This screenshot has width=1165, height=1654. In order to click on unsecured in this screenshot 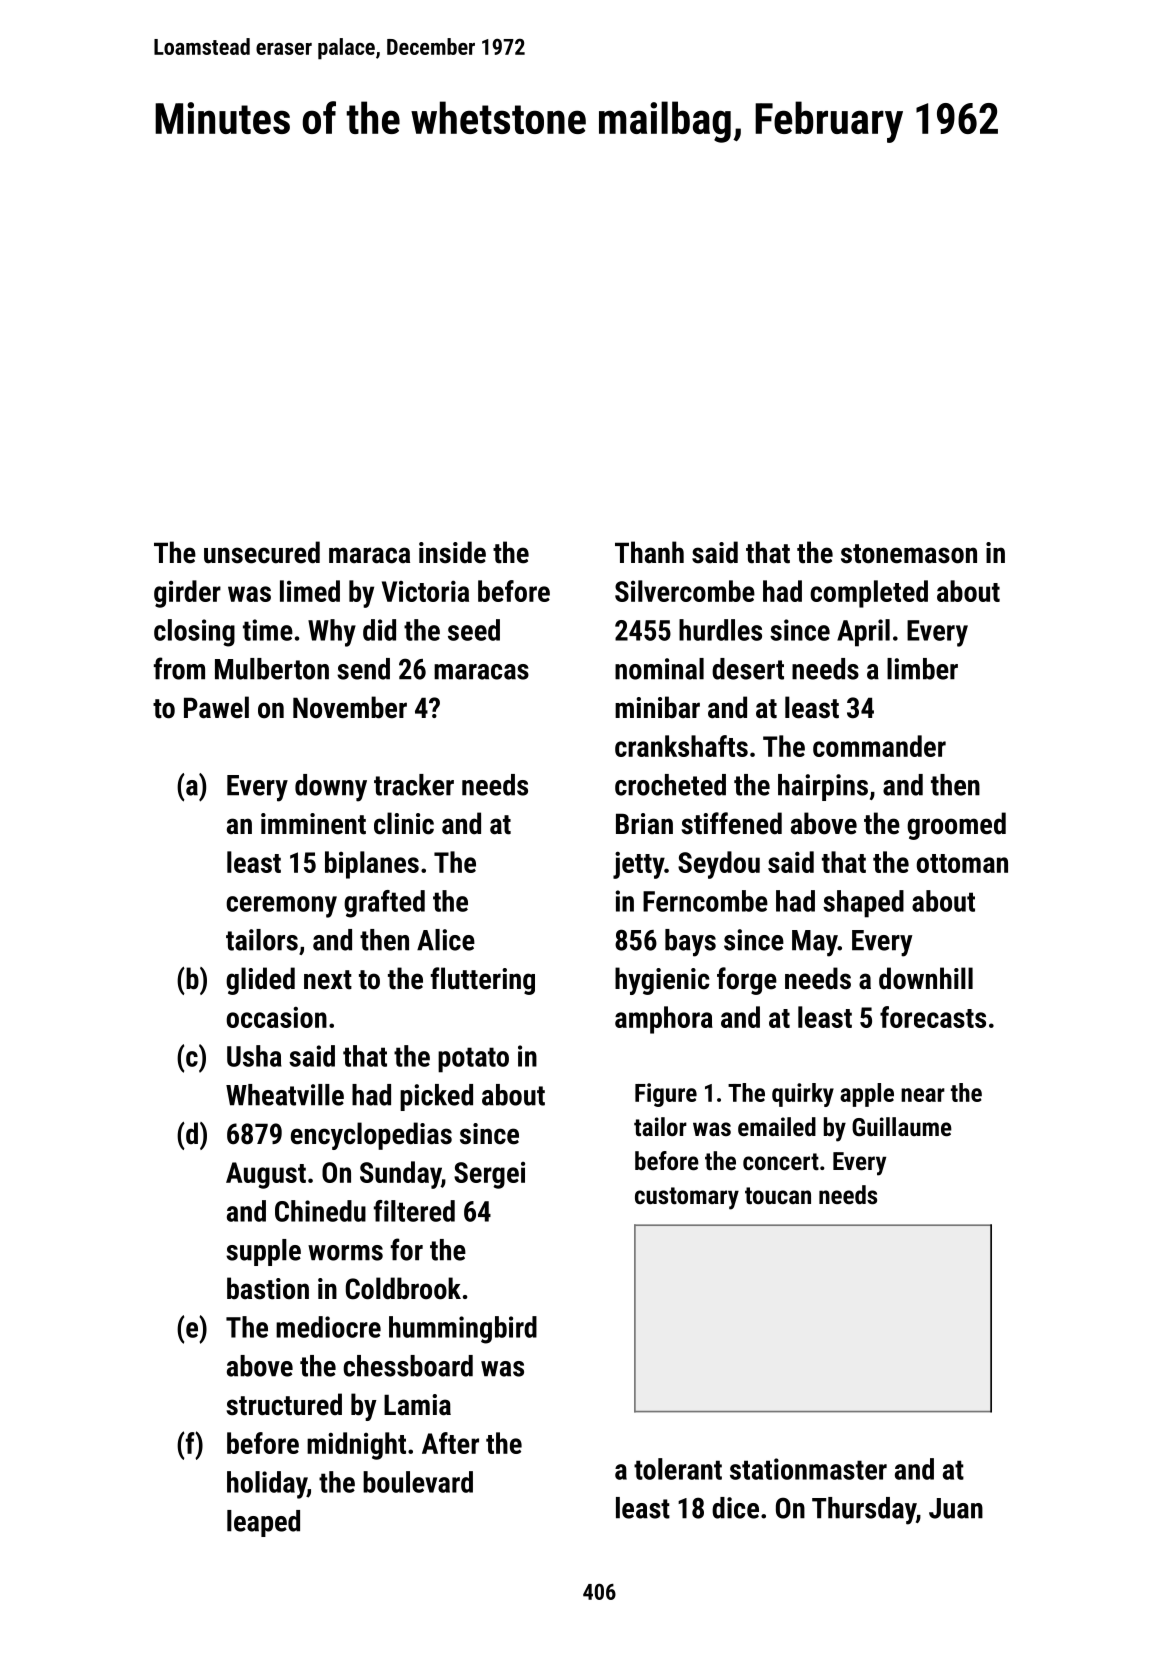, I will do `click(262, 552)`.
